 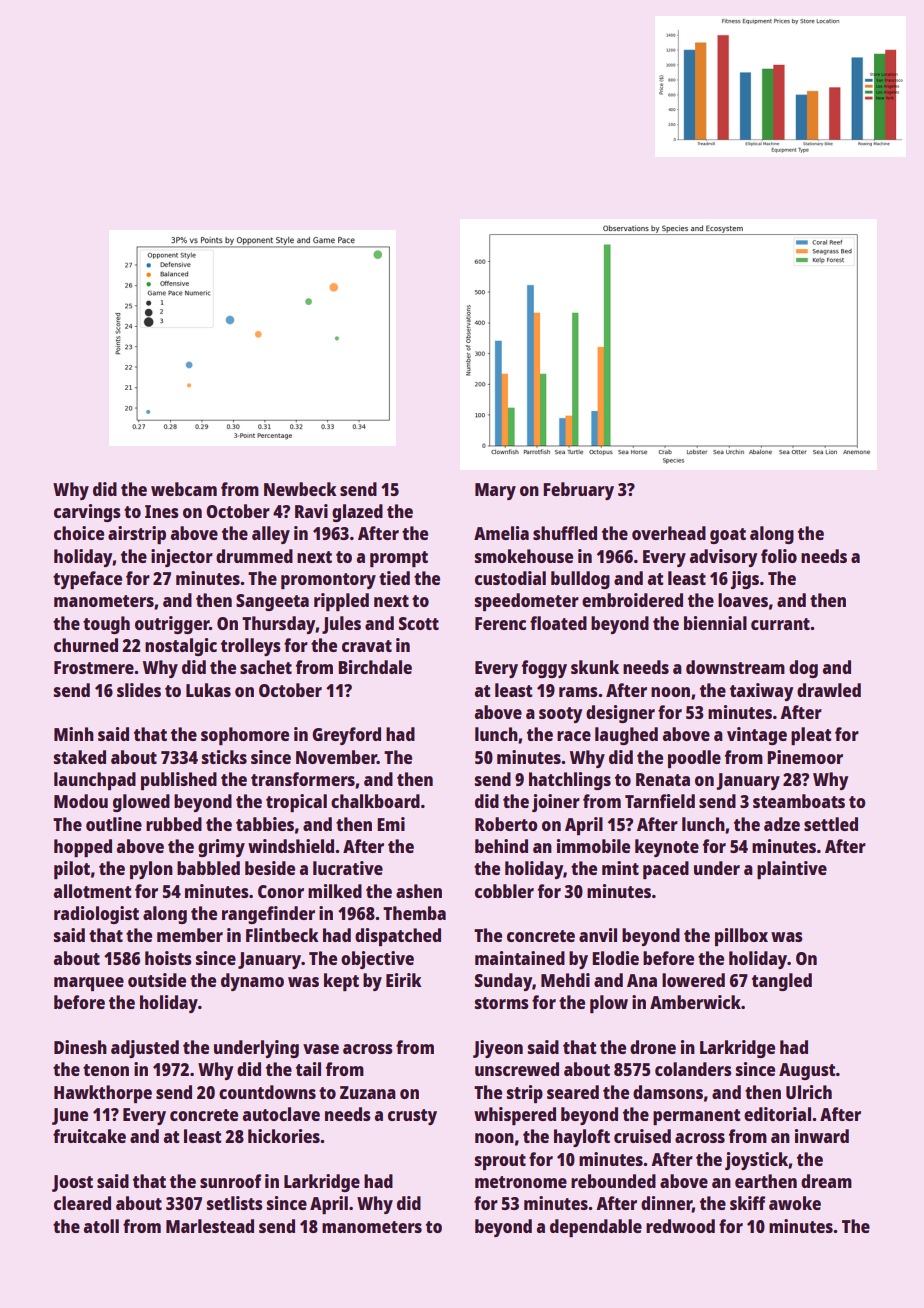 I want to click on webcam, so click(x=184, y=489).
